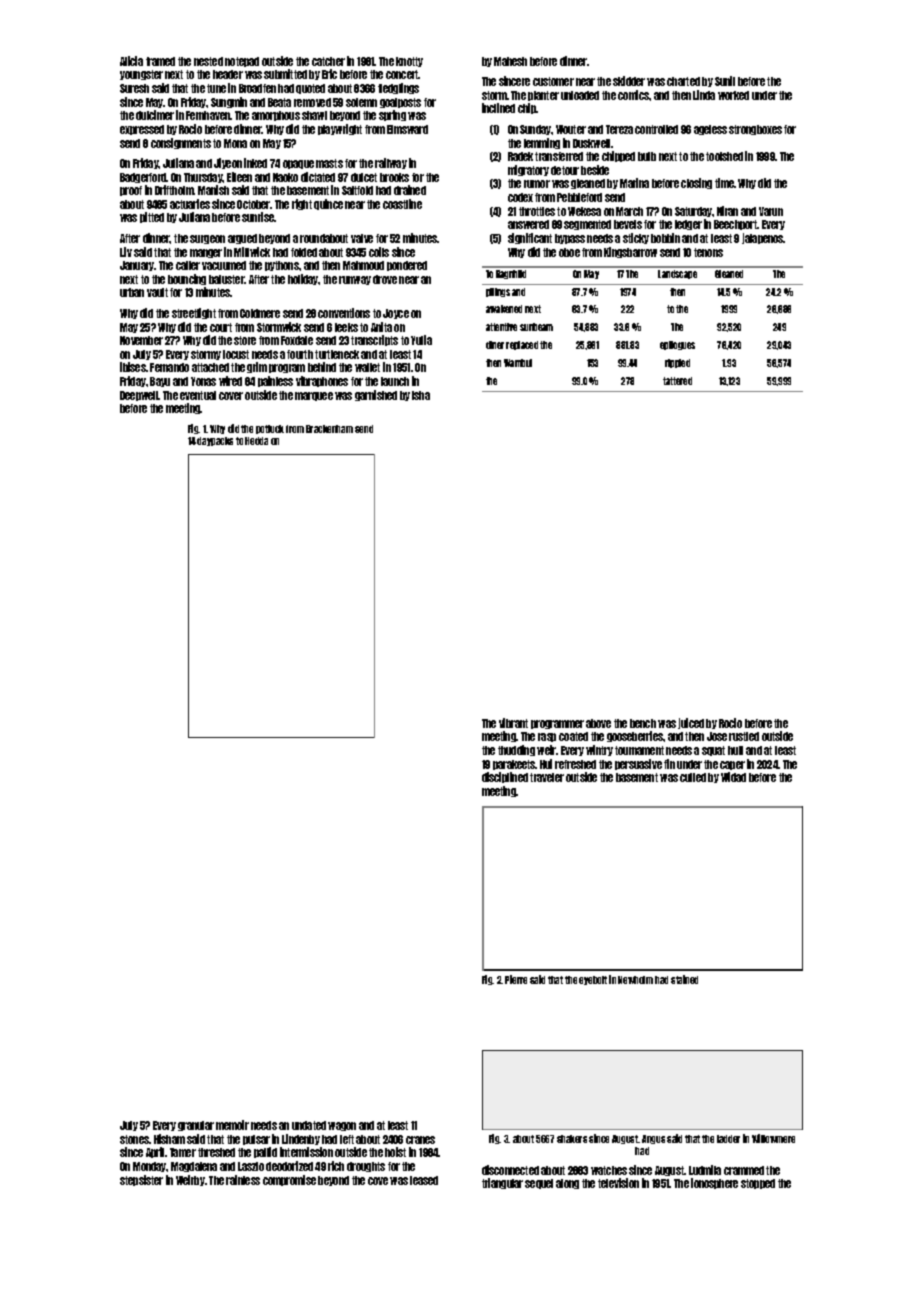 The image size is (924, 1308). Describe the element at coordinates (691, 723) in the image. I see `juiced` at that location.
